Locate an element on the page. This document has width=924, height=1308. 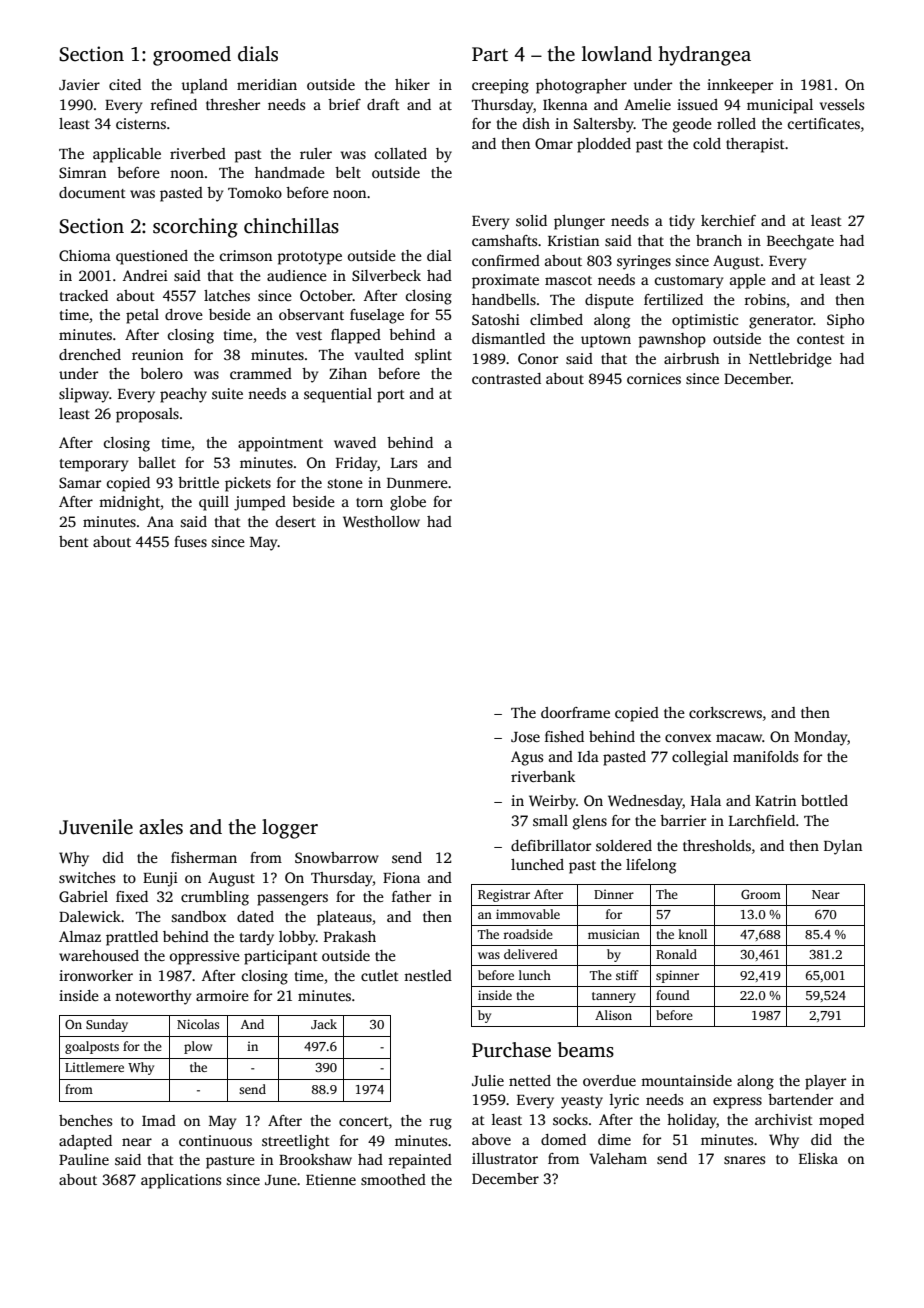
certificates is located at coordinates (824, 123).
